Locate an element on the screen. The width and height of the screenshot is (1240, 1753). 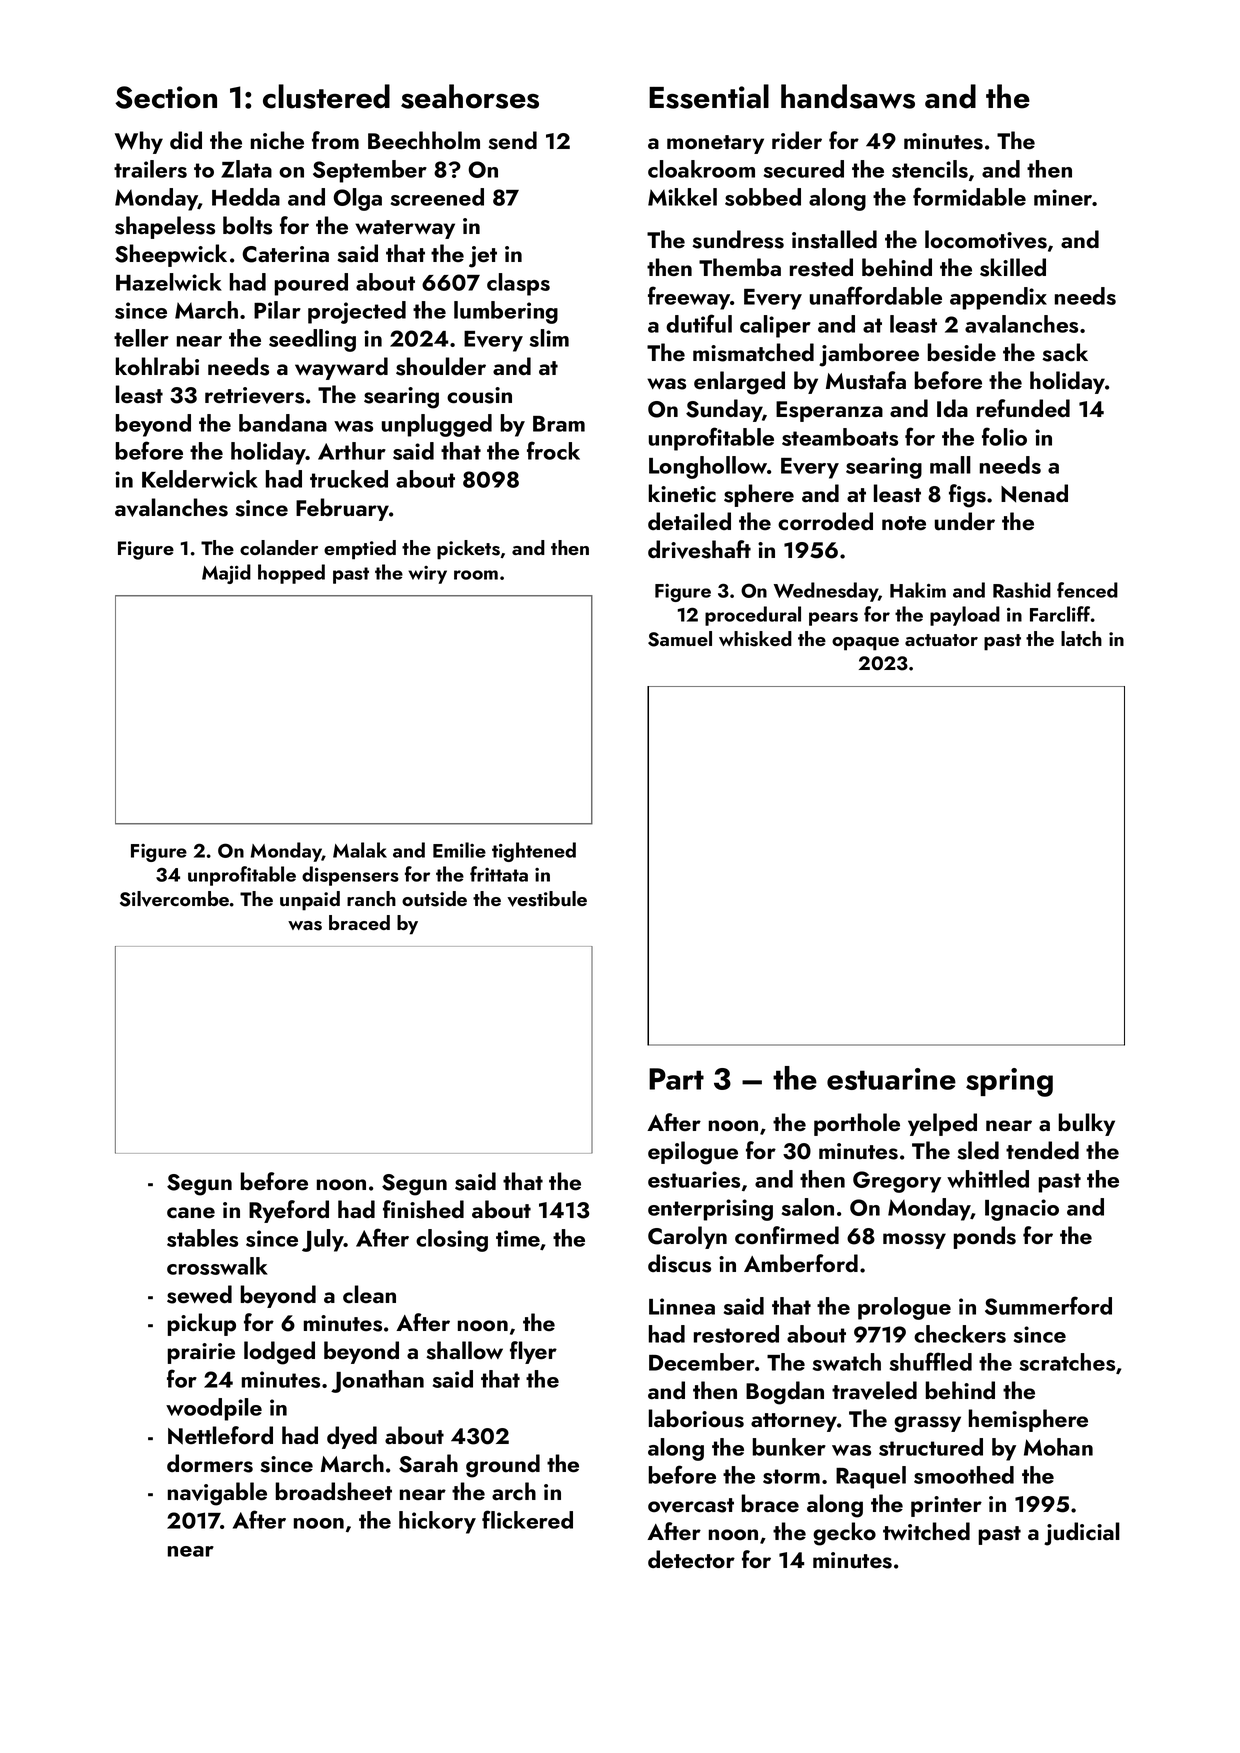
dormers is located at coordinates (210, 1463).
